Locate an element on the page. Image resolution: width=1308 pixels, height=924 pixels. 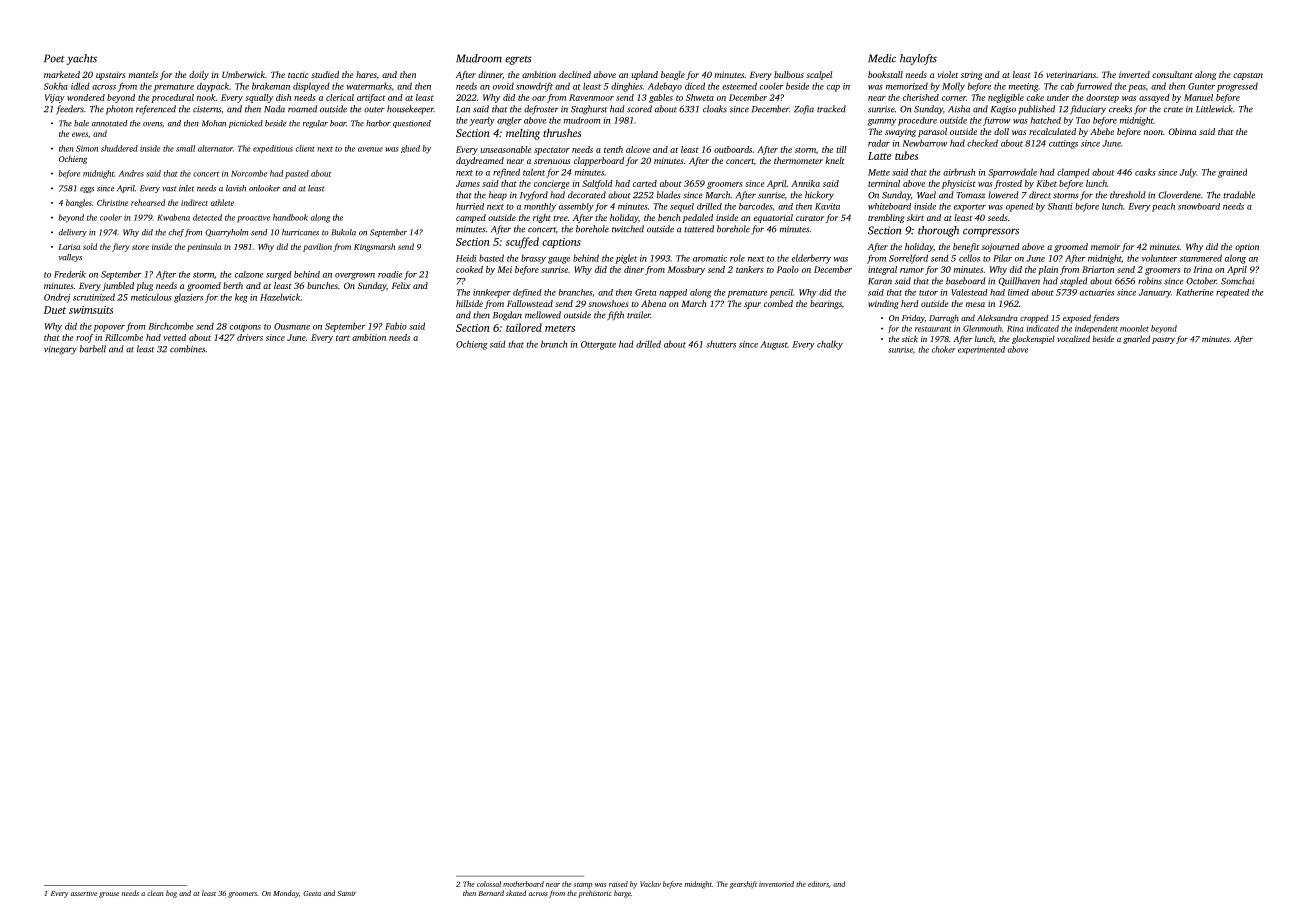
vinegary is located at coordinates (60, 350).
